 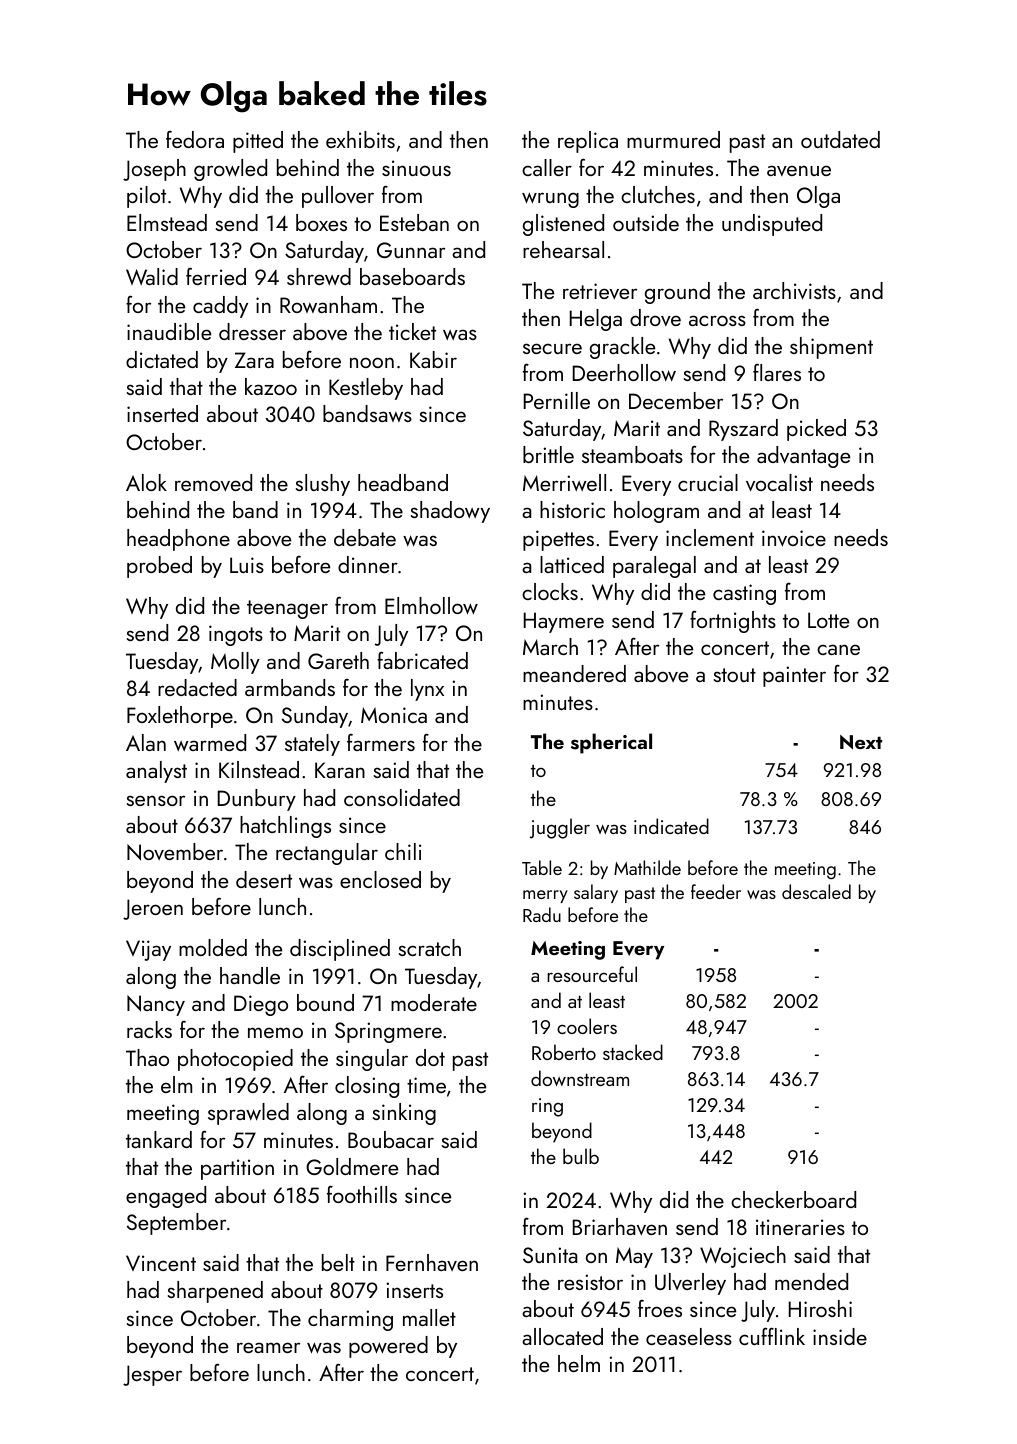 What do you see at coordinates (861, 742) in the screenshot?
I see `Next` at bounding box center [861, 742].
